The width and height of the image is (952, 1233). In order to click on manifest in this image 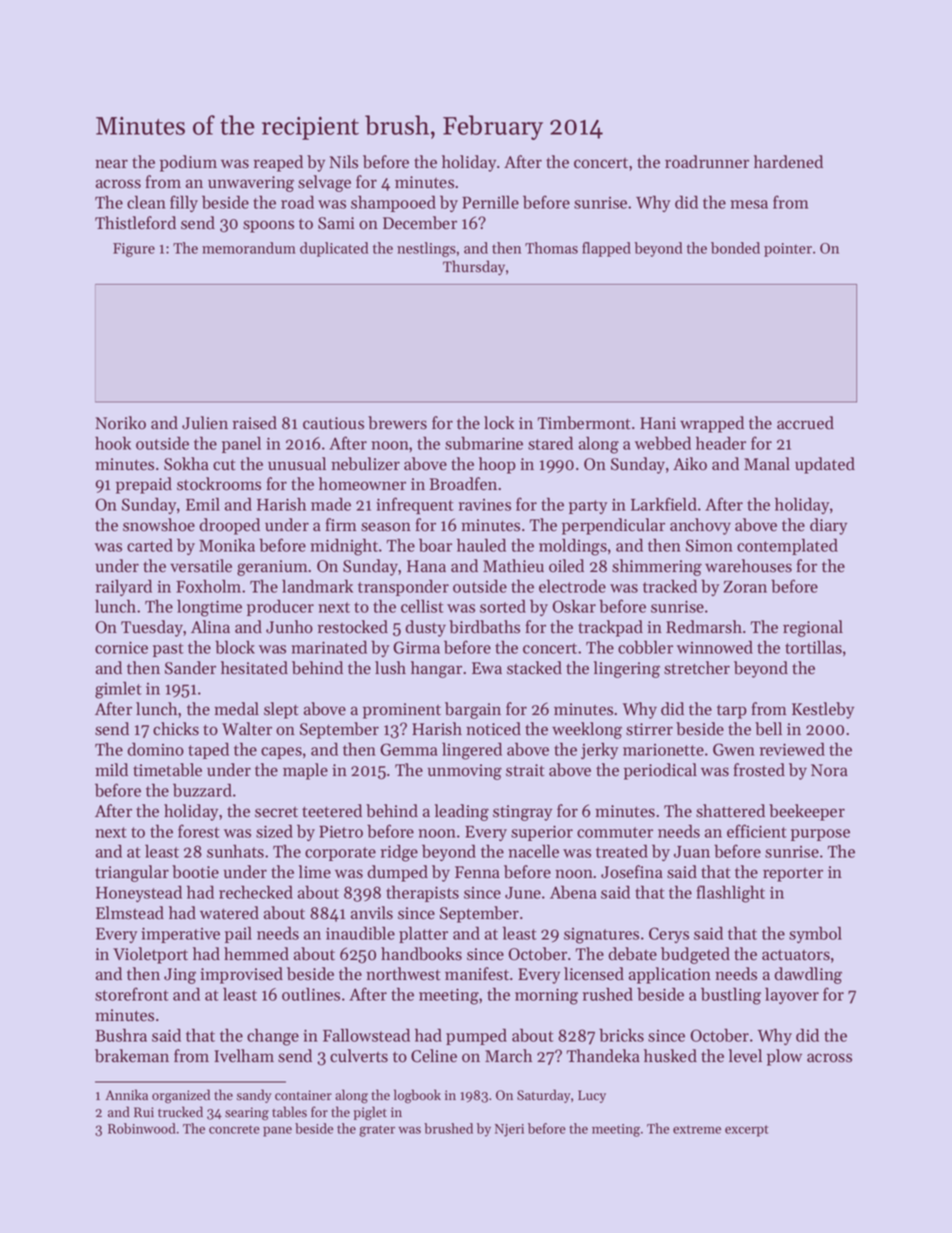, I will do `click(477, 974)`.
